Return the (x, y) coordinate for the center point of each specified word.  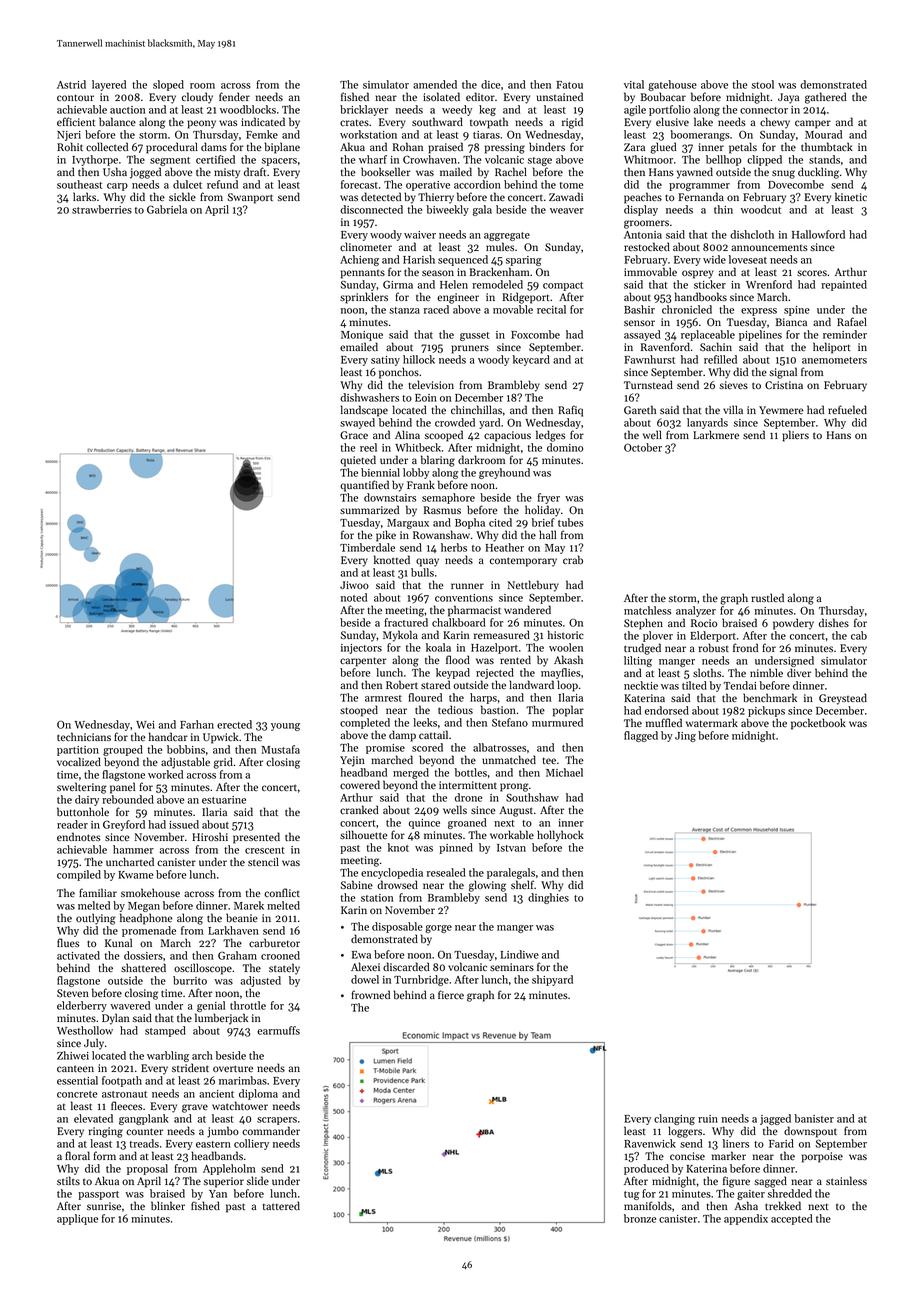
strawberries (102, 209)
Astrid (71, 84)
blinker (168, 1205)
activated (78, 955)
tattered (281, 1205)
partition (78, 751)
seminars (512, 967)
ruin (708, 1119)
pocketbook (818, 724)
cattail (433, 734)
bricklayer (364, 110)
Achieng (359, 260)
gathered (826, 98)
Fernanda (701, 196)
